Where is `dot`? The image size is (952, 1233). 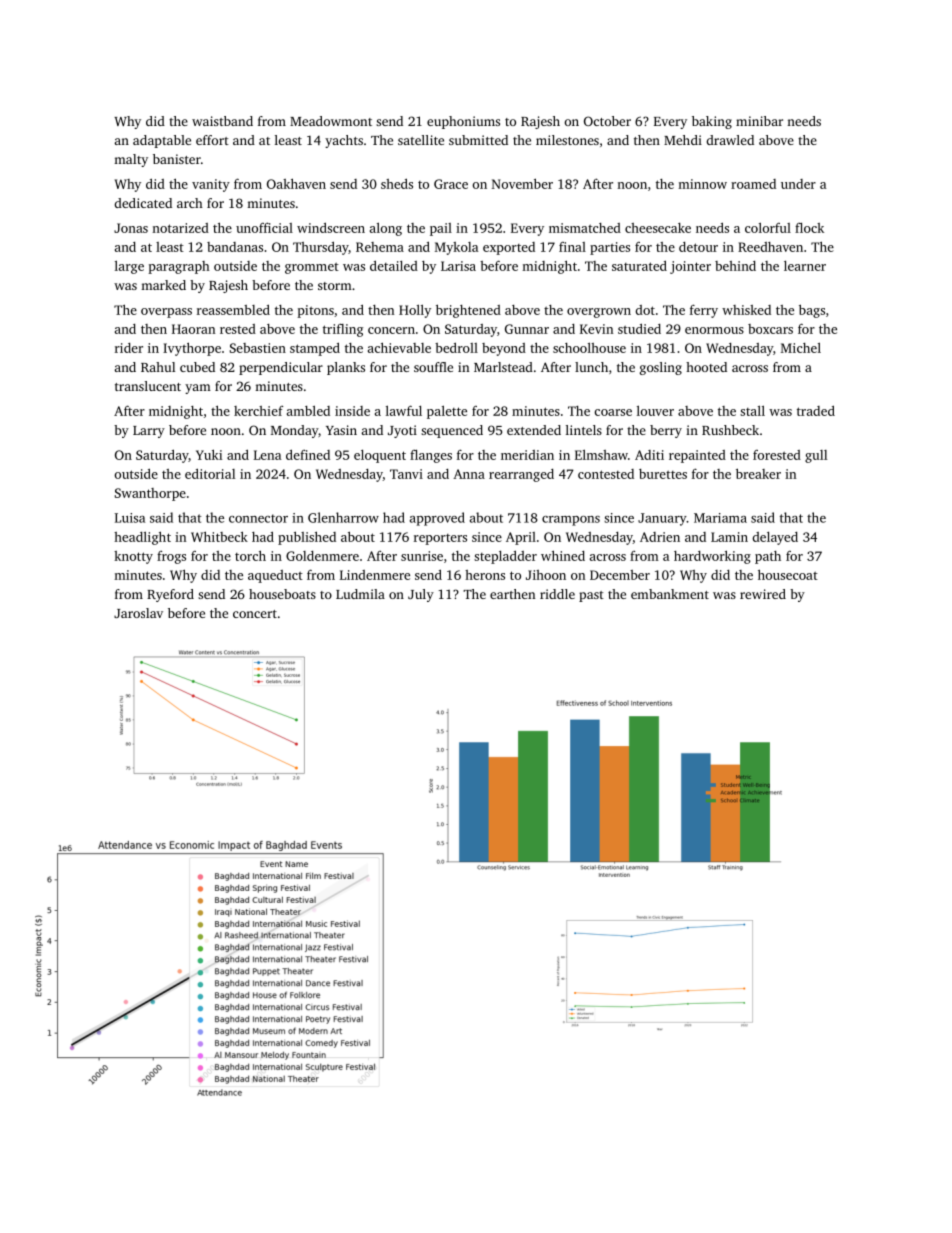
dot is located at coordinates (645, 310).
